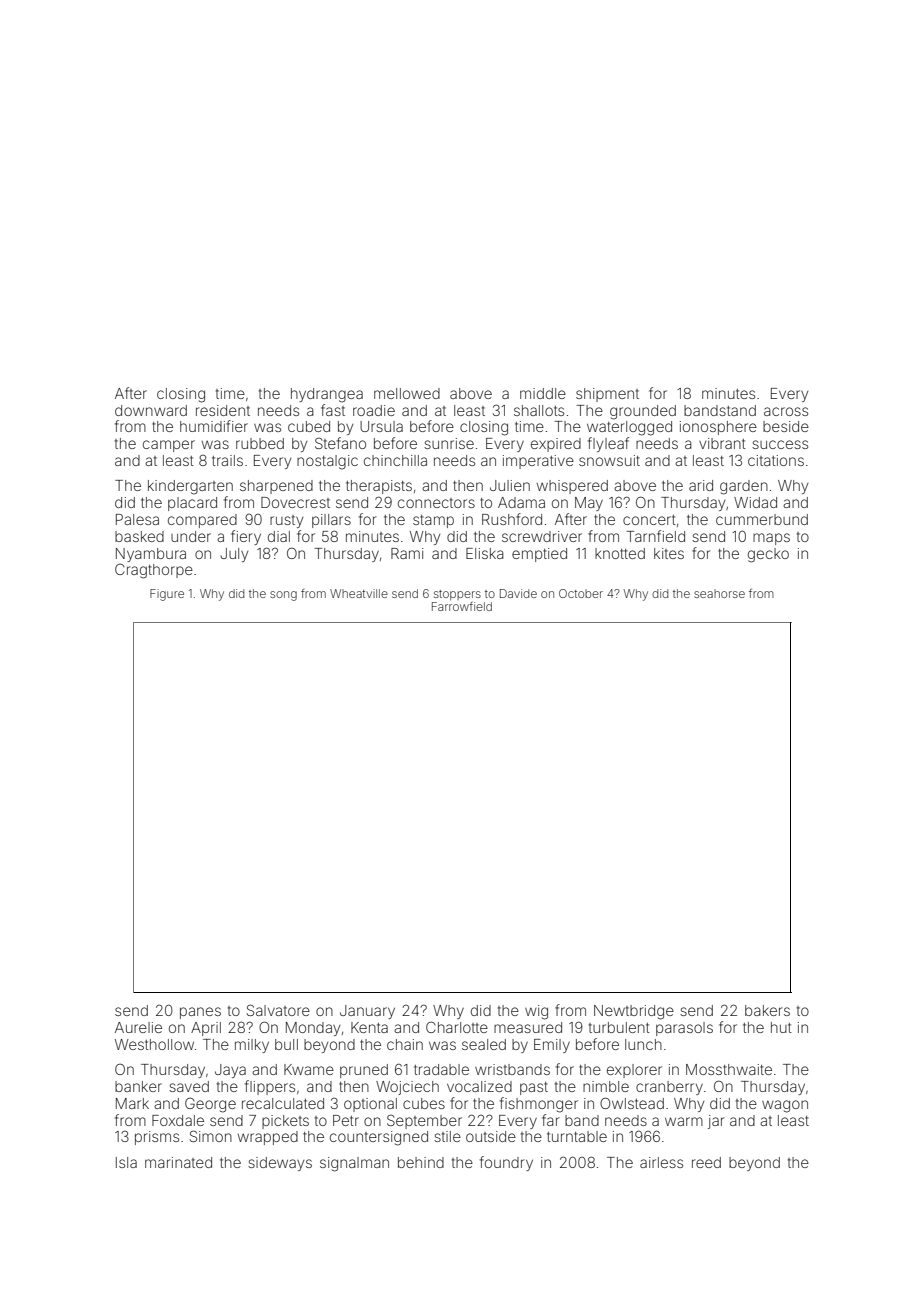 The height and width of the screenshot is (1314, 924). What do you see at coordinates (309, 426) in the screenshot?
I see `cubed` at bounding box center [309, 426].
